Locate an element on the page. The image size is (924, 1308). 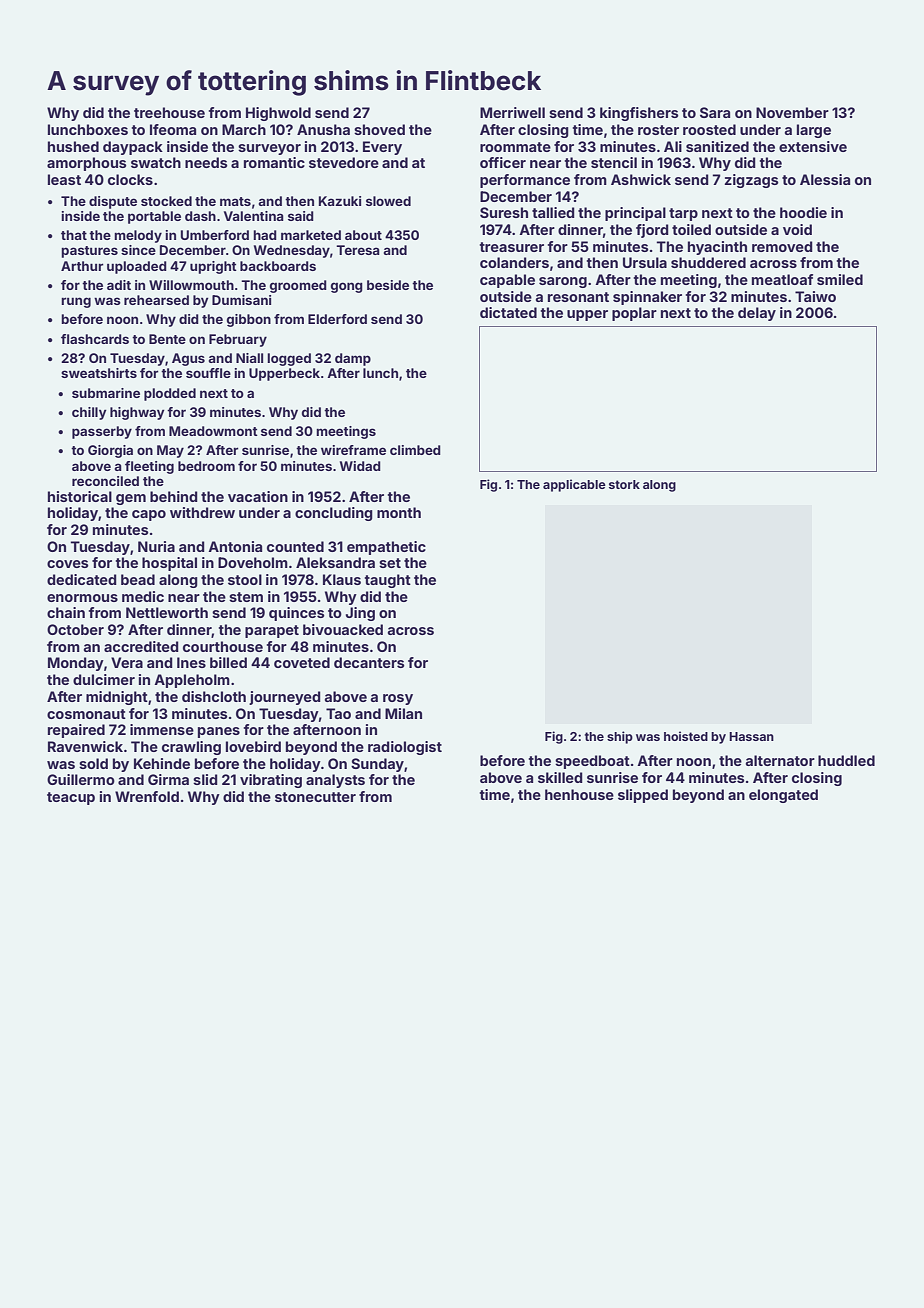
Kehinde is located at coordinates (162, 763).
